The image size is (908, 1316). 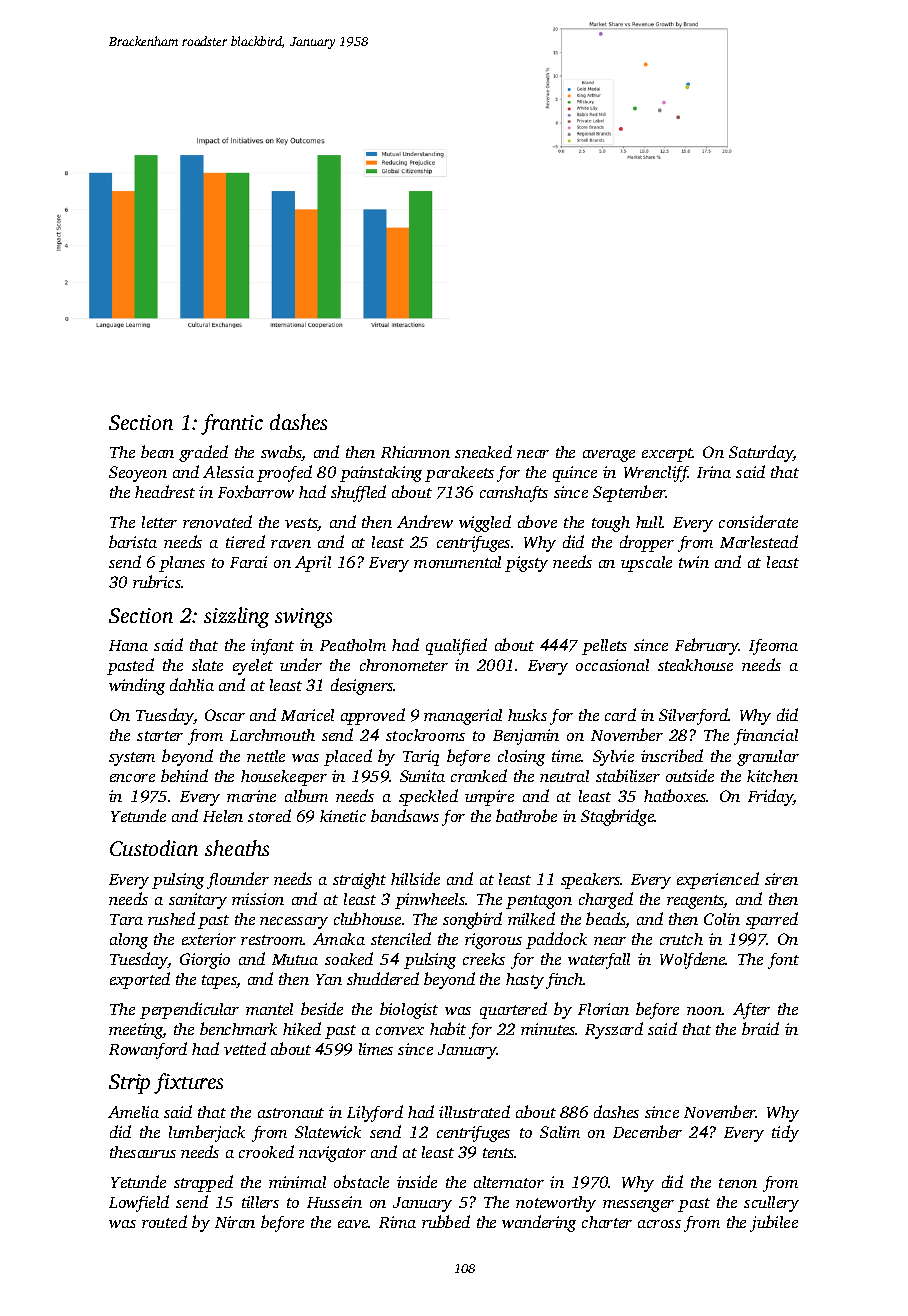 What do you see at coordinates (143, 1152) in the screenshot?
I see `thesaurus` at bounding box center [143, 1152].
